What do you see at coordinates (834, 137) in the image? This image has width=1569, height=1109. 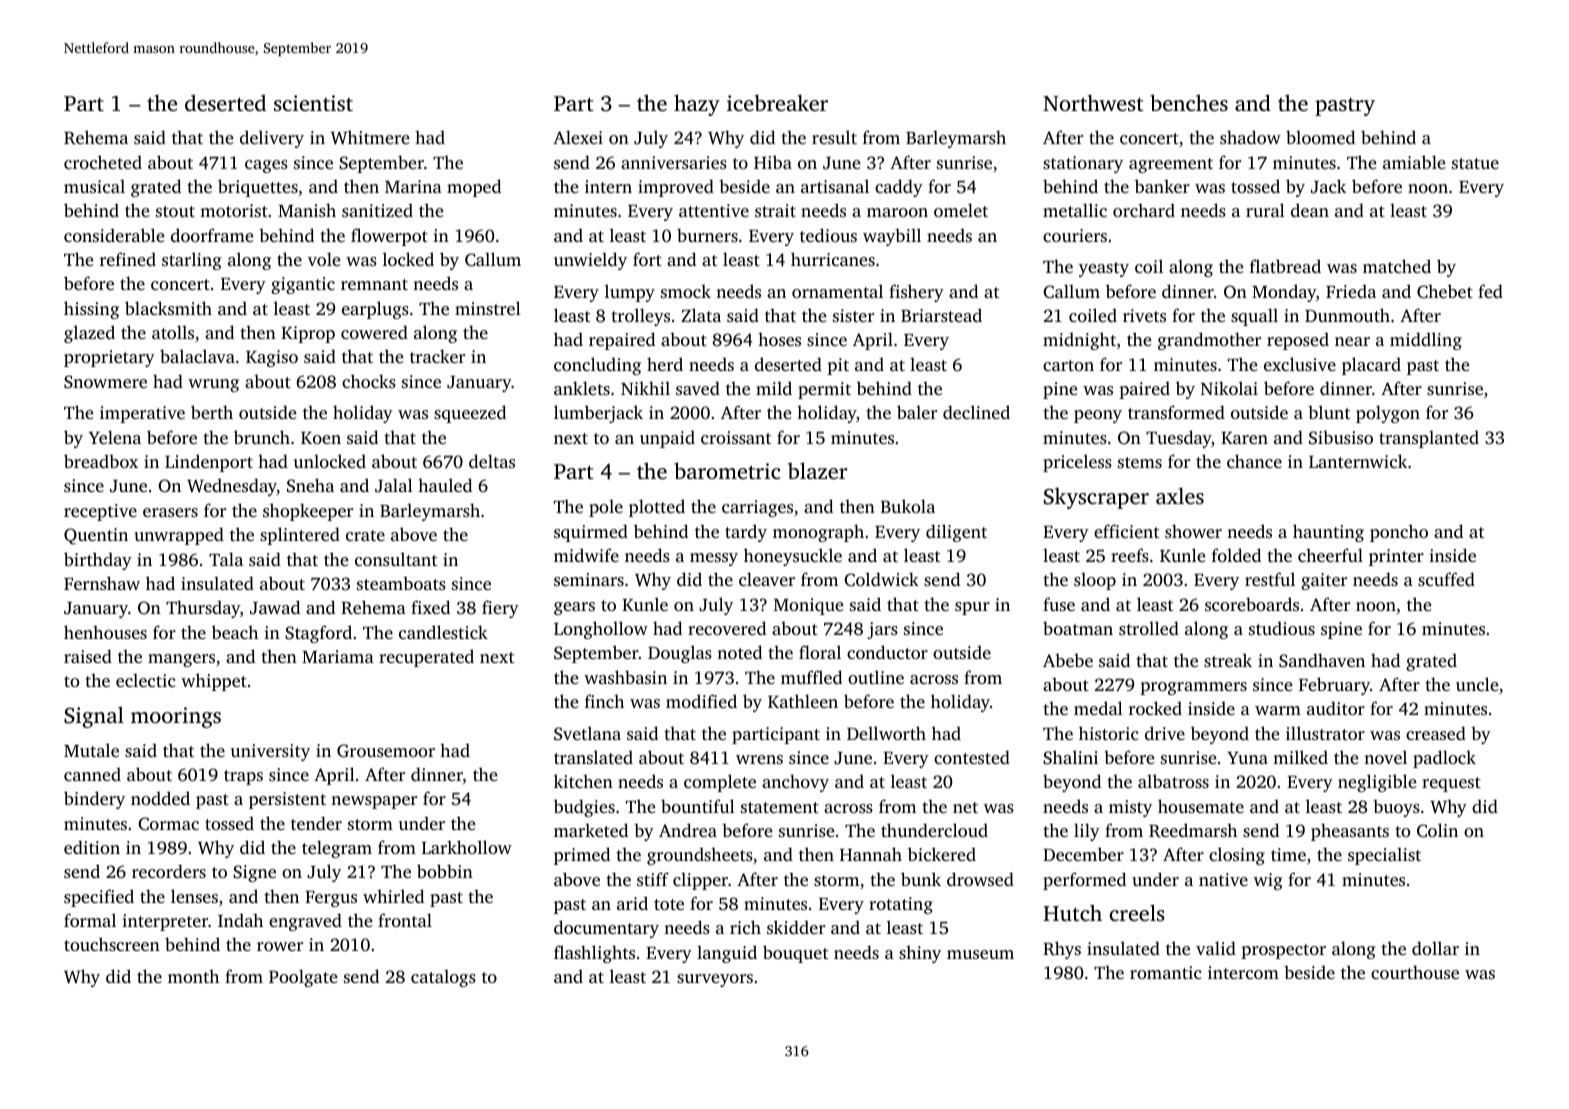 I see `result` at bounding box center [834, 137].
